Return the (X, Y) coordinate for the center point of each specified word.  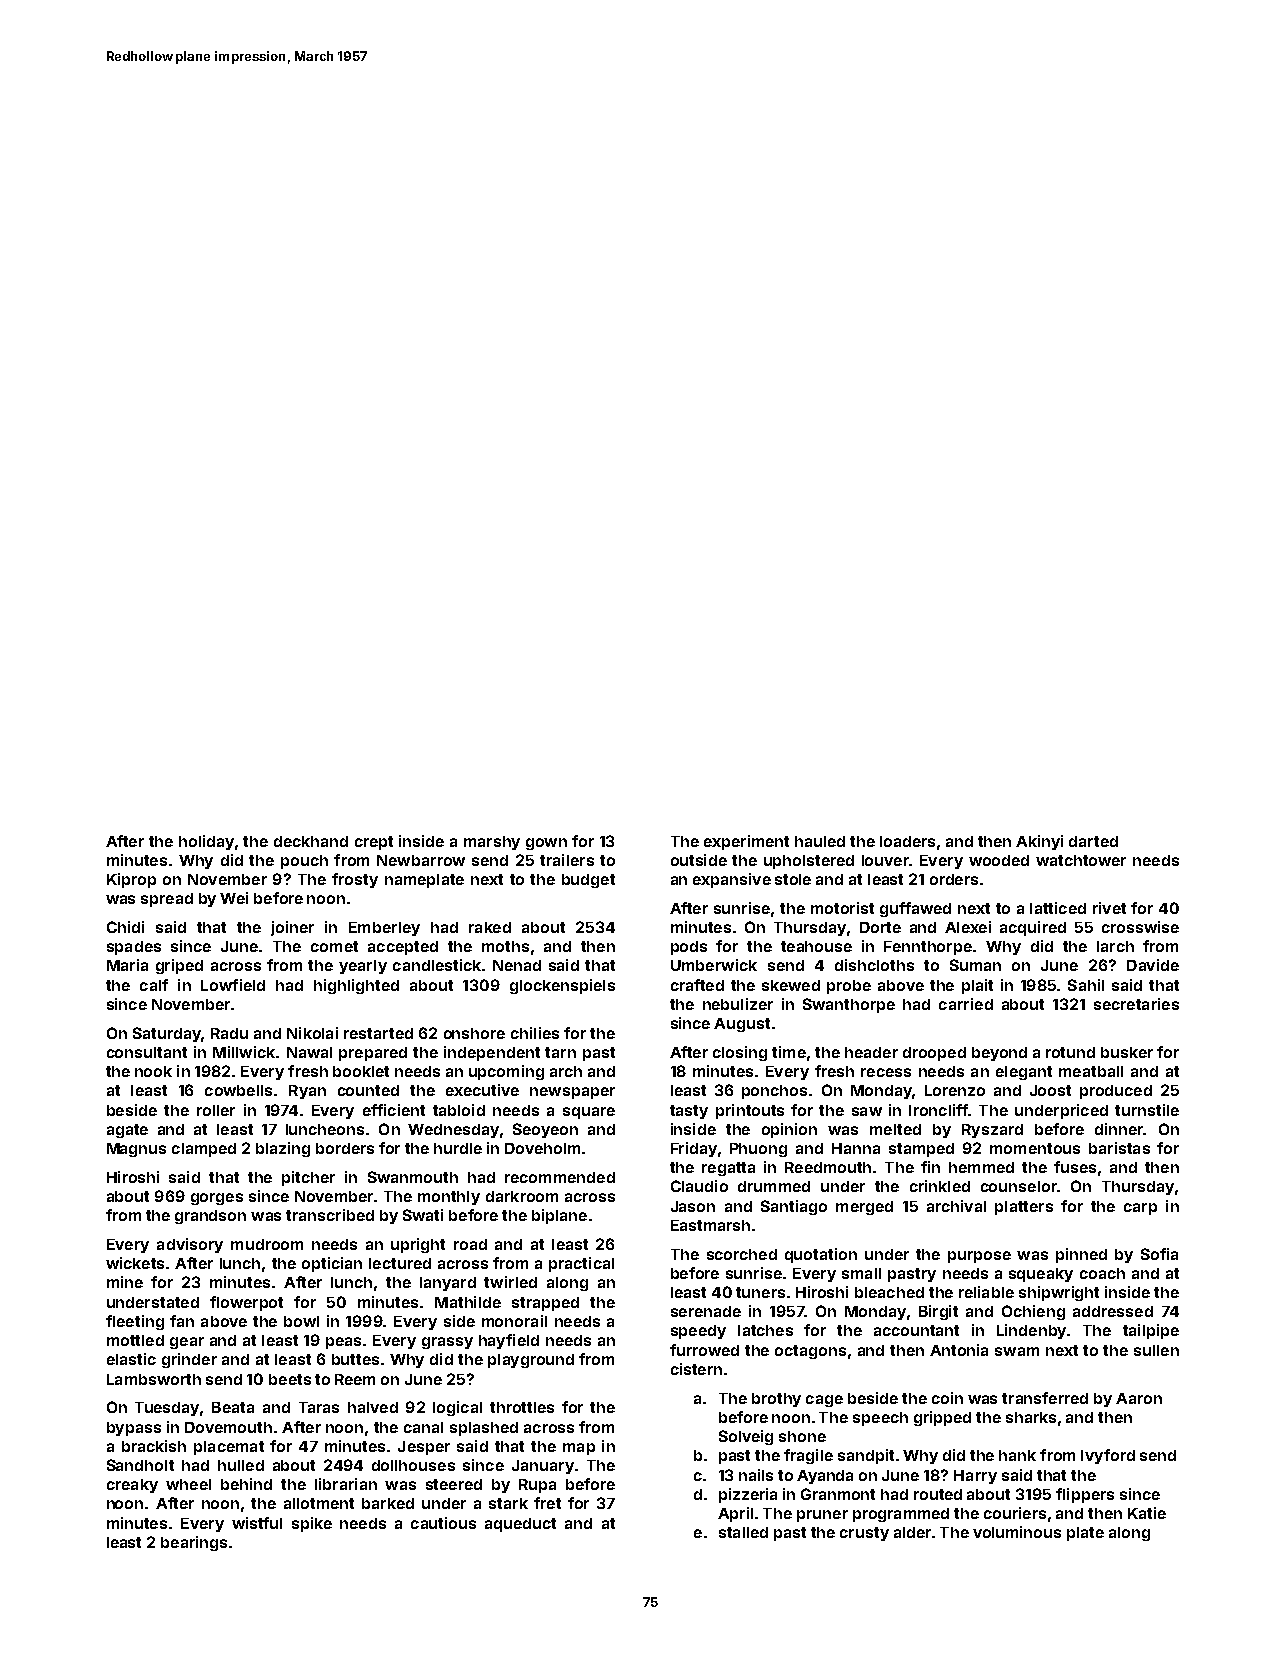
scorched (742, 1254)
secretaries (1136, 1004)
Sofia (1159, 1254)
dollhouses (413, 1465)
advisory (190, 1245)
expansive (732, 880)
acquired (1033, 928)
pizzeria (748, 1495)
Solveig (746, 1437)
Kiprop (131, 880)
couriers (1015, 1513)
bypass (134, 1429)
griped (179, 966)
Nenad (517, 965)
